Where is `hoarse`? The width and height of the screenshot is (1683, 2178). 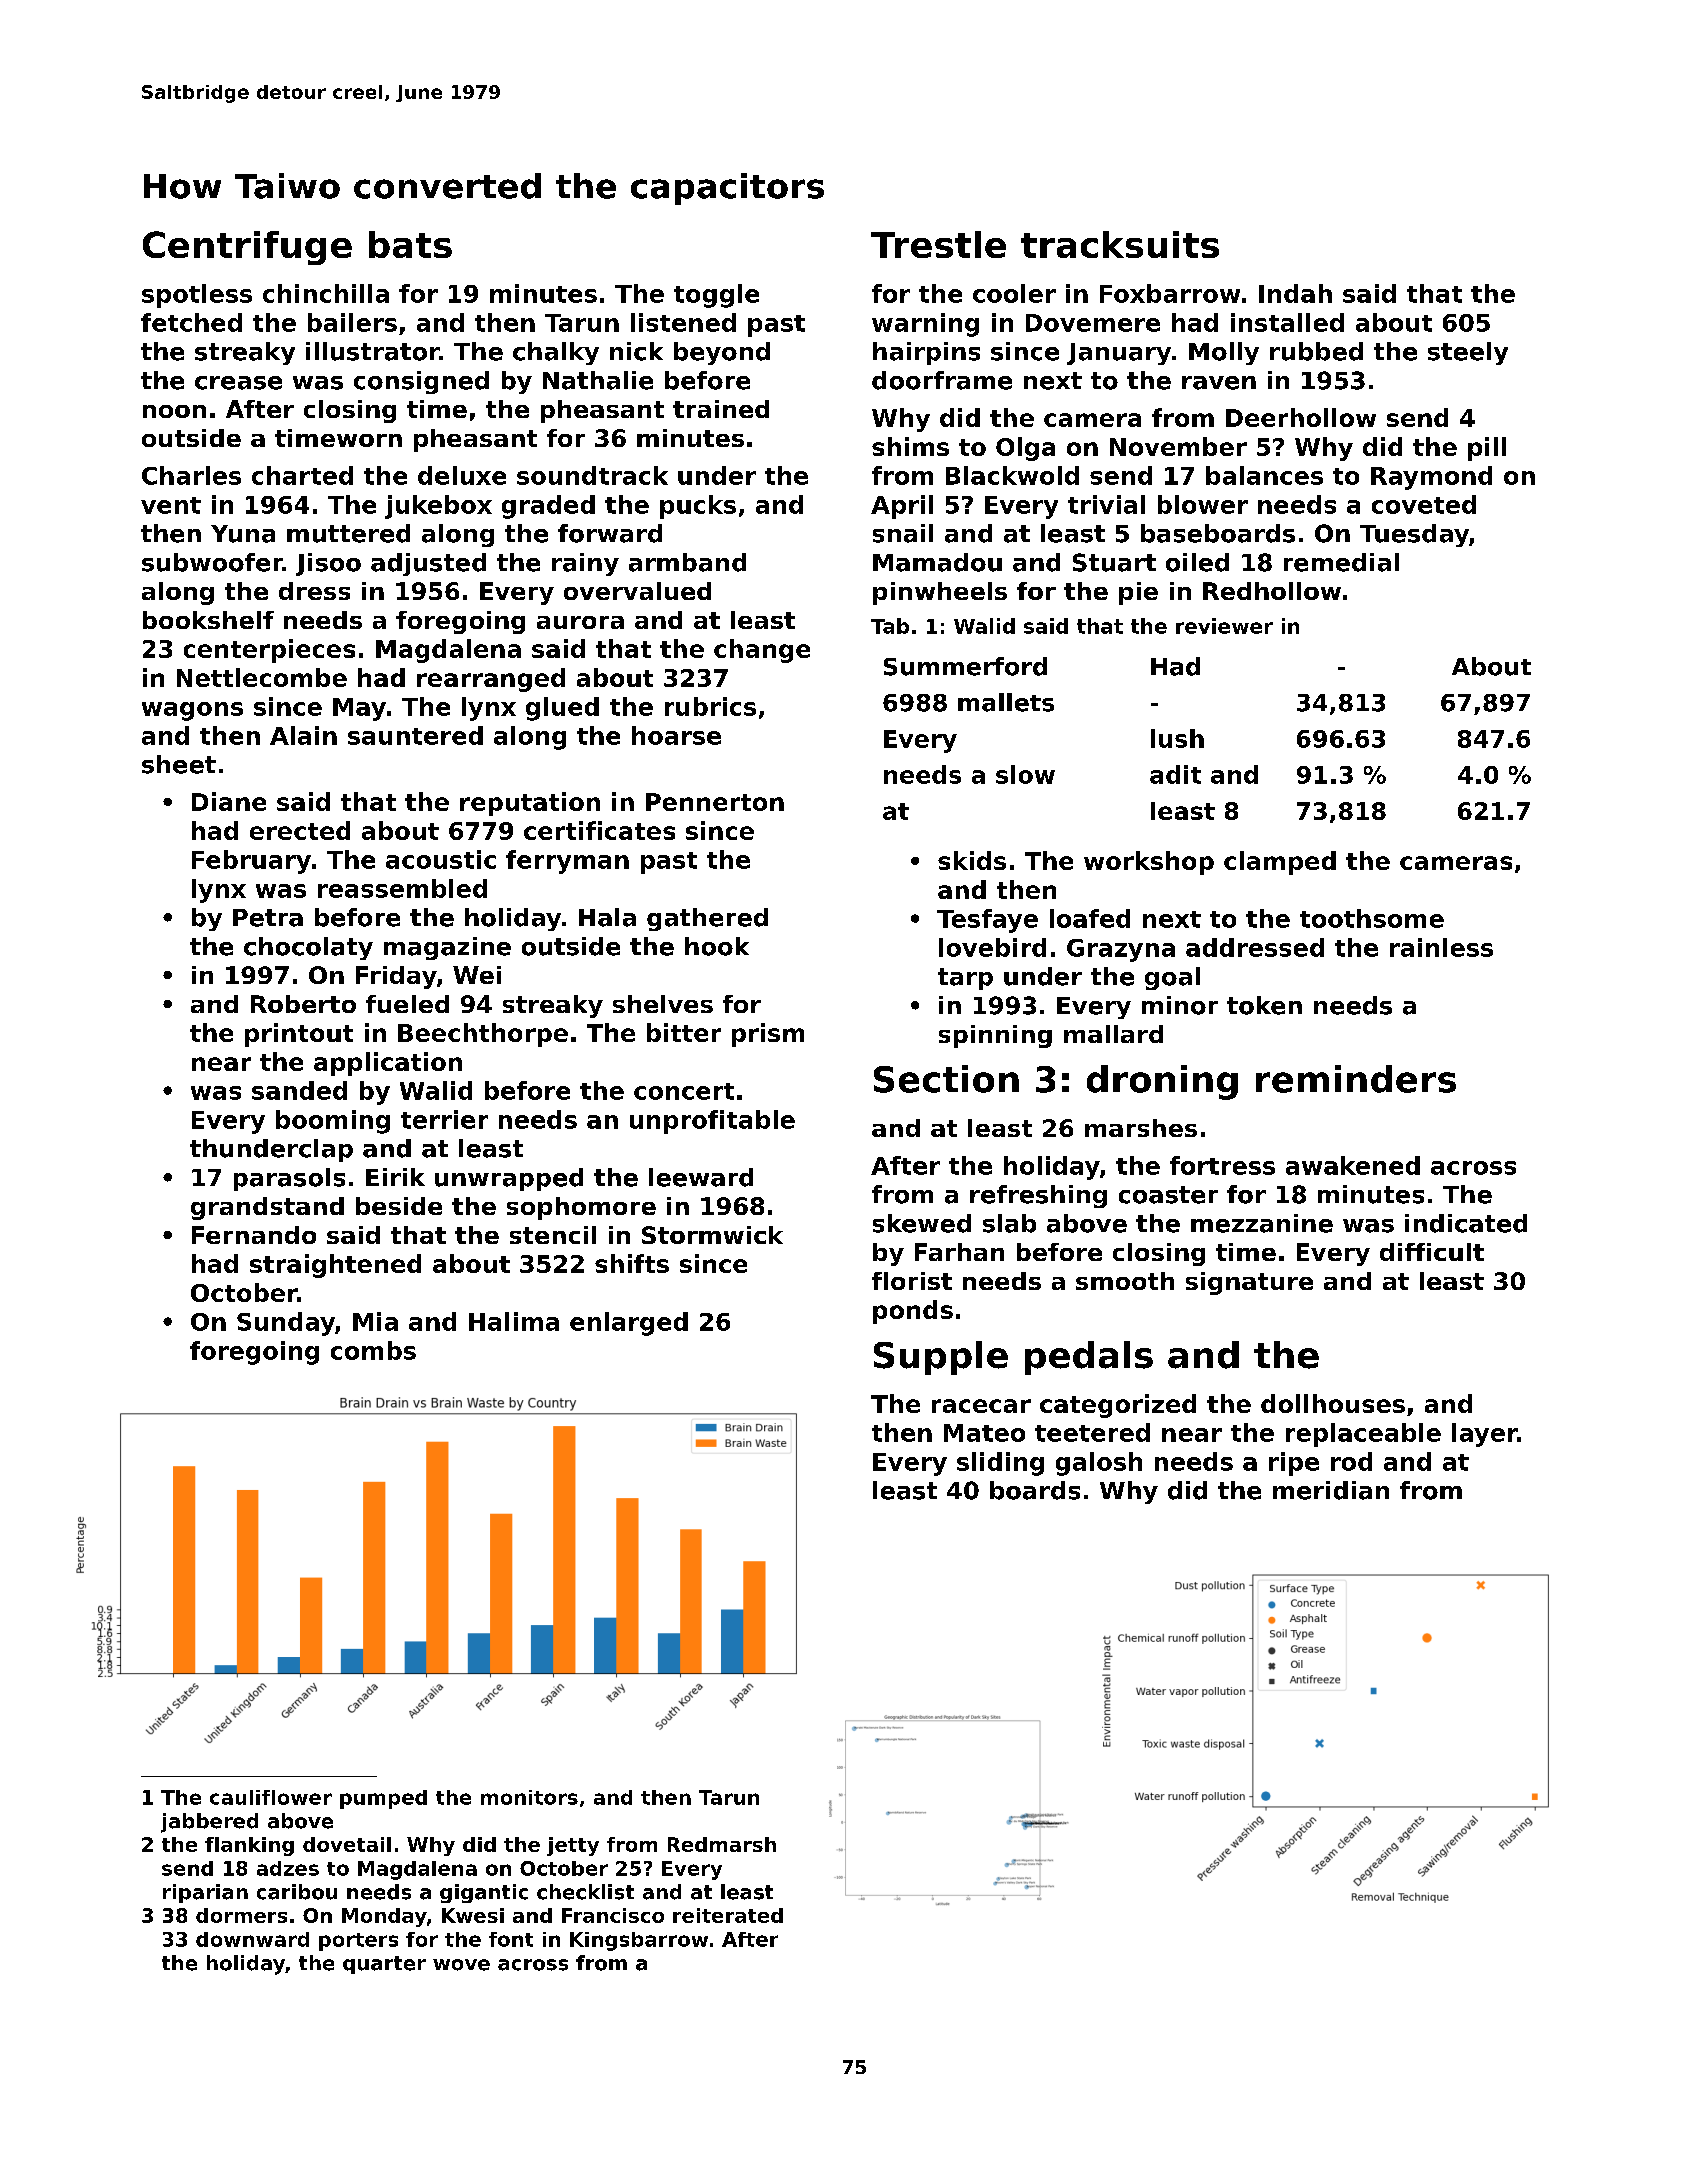 hoarse is located at coordinates (676, 735).
